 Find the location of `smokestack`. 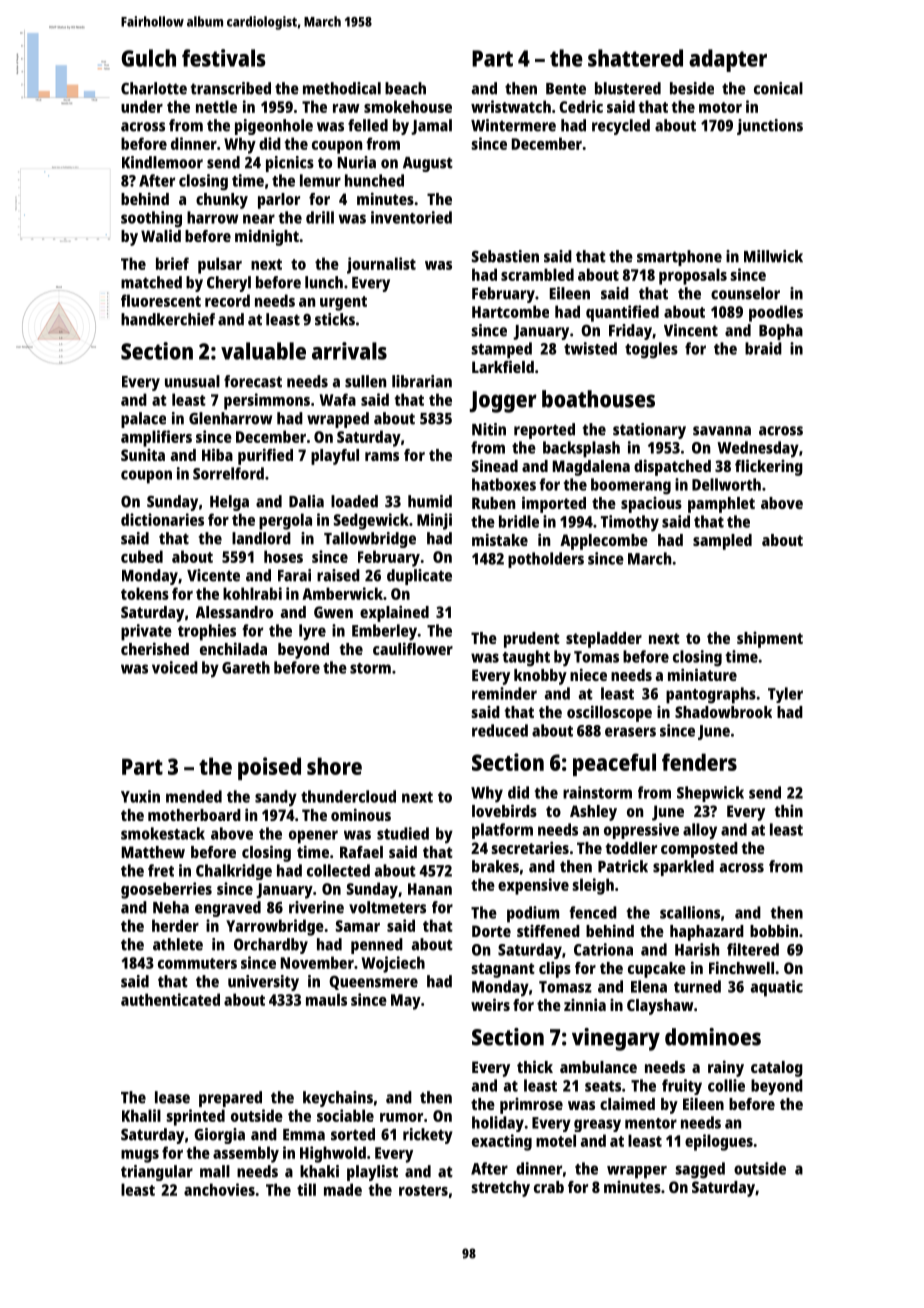

smokestack is located at coordinates (163, 833).
